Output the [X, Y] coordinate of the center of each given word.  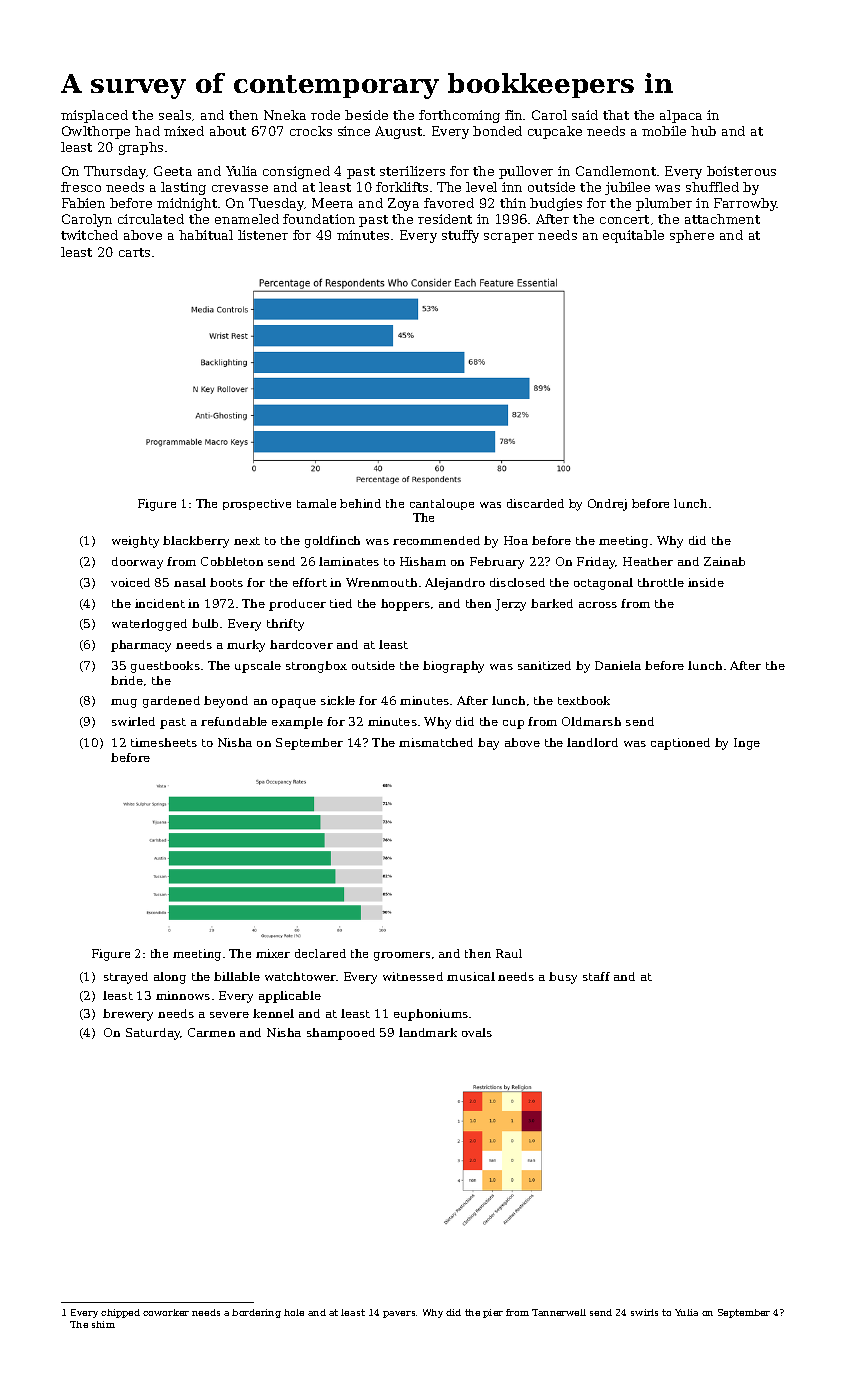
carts [134, 252]
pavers [399, 1314]
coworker [166, 1312]
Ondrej [607, 505]
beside [366, 115]
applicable [290, 997]
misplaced [94, 116]
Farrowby [745, 204]
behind [360, 503]
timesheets [164, 742]
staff [596, 976]
